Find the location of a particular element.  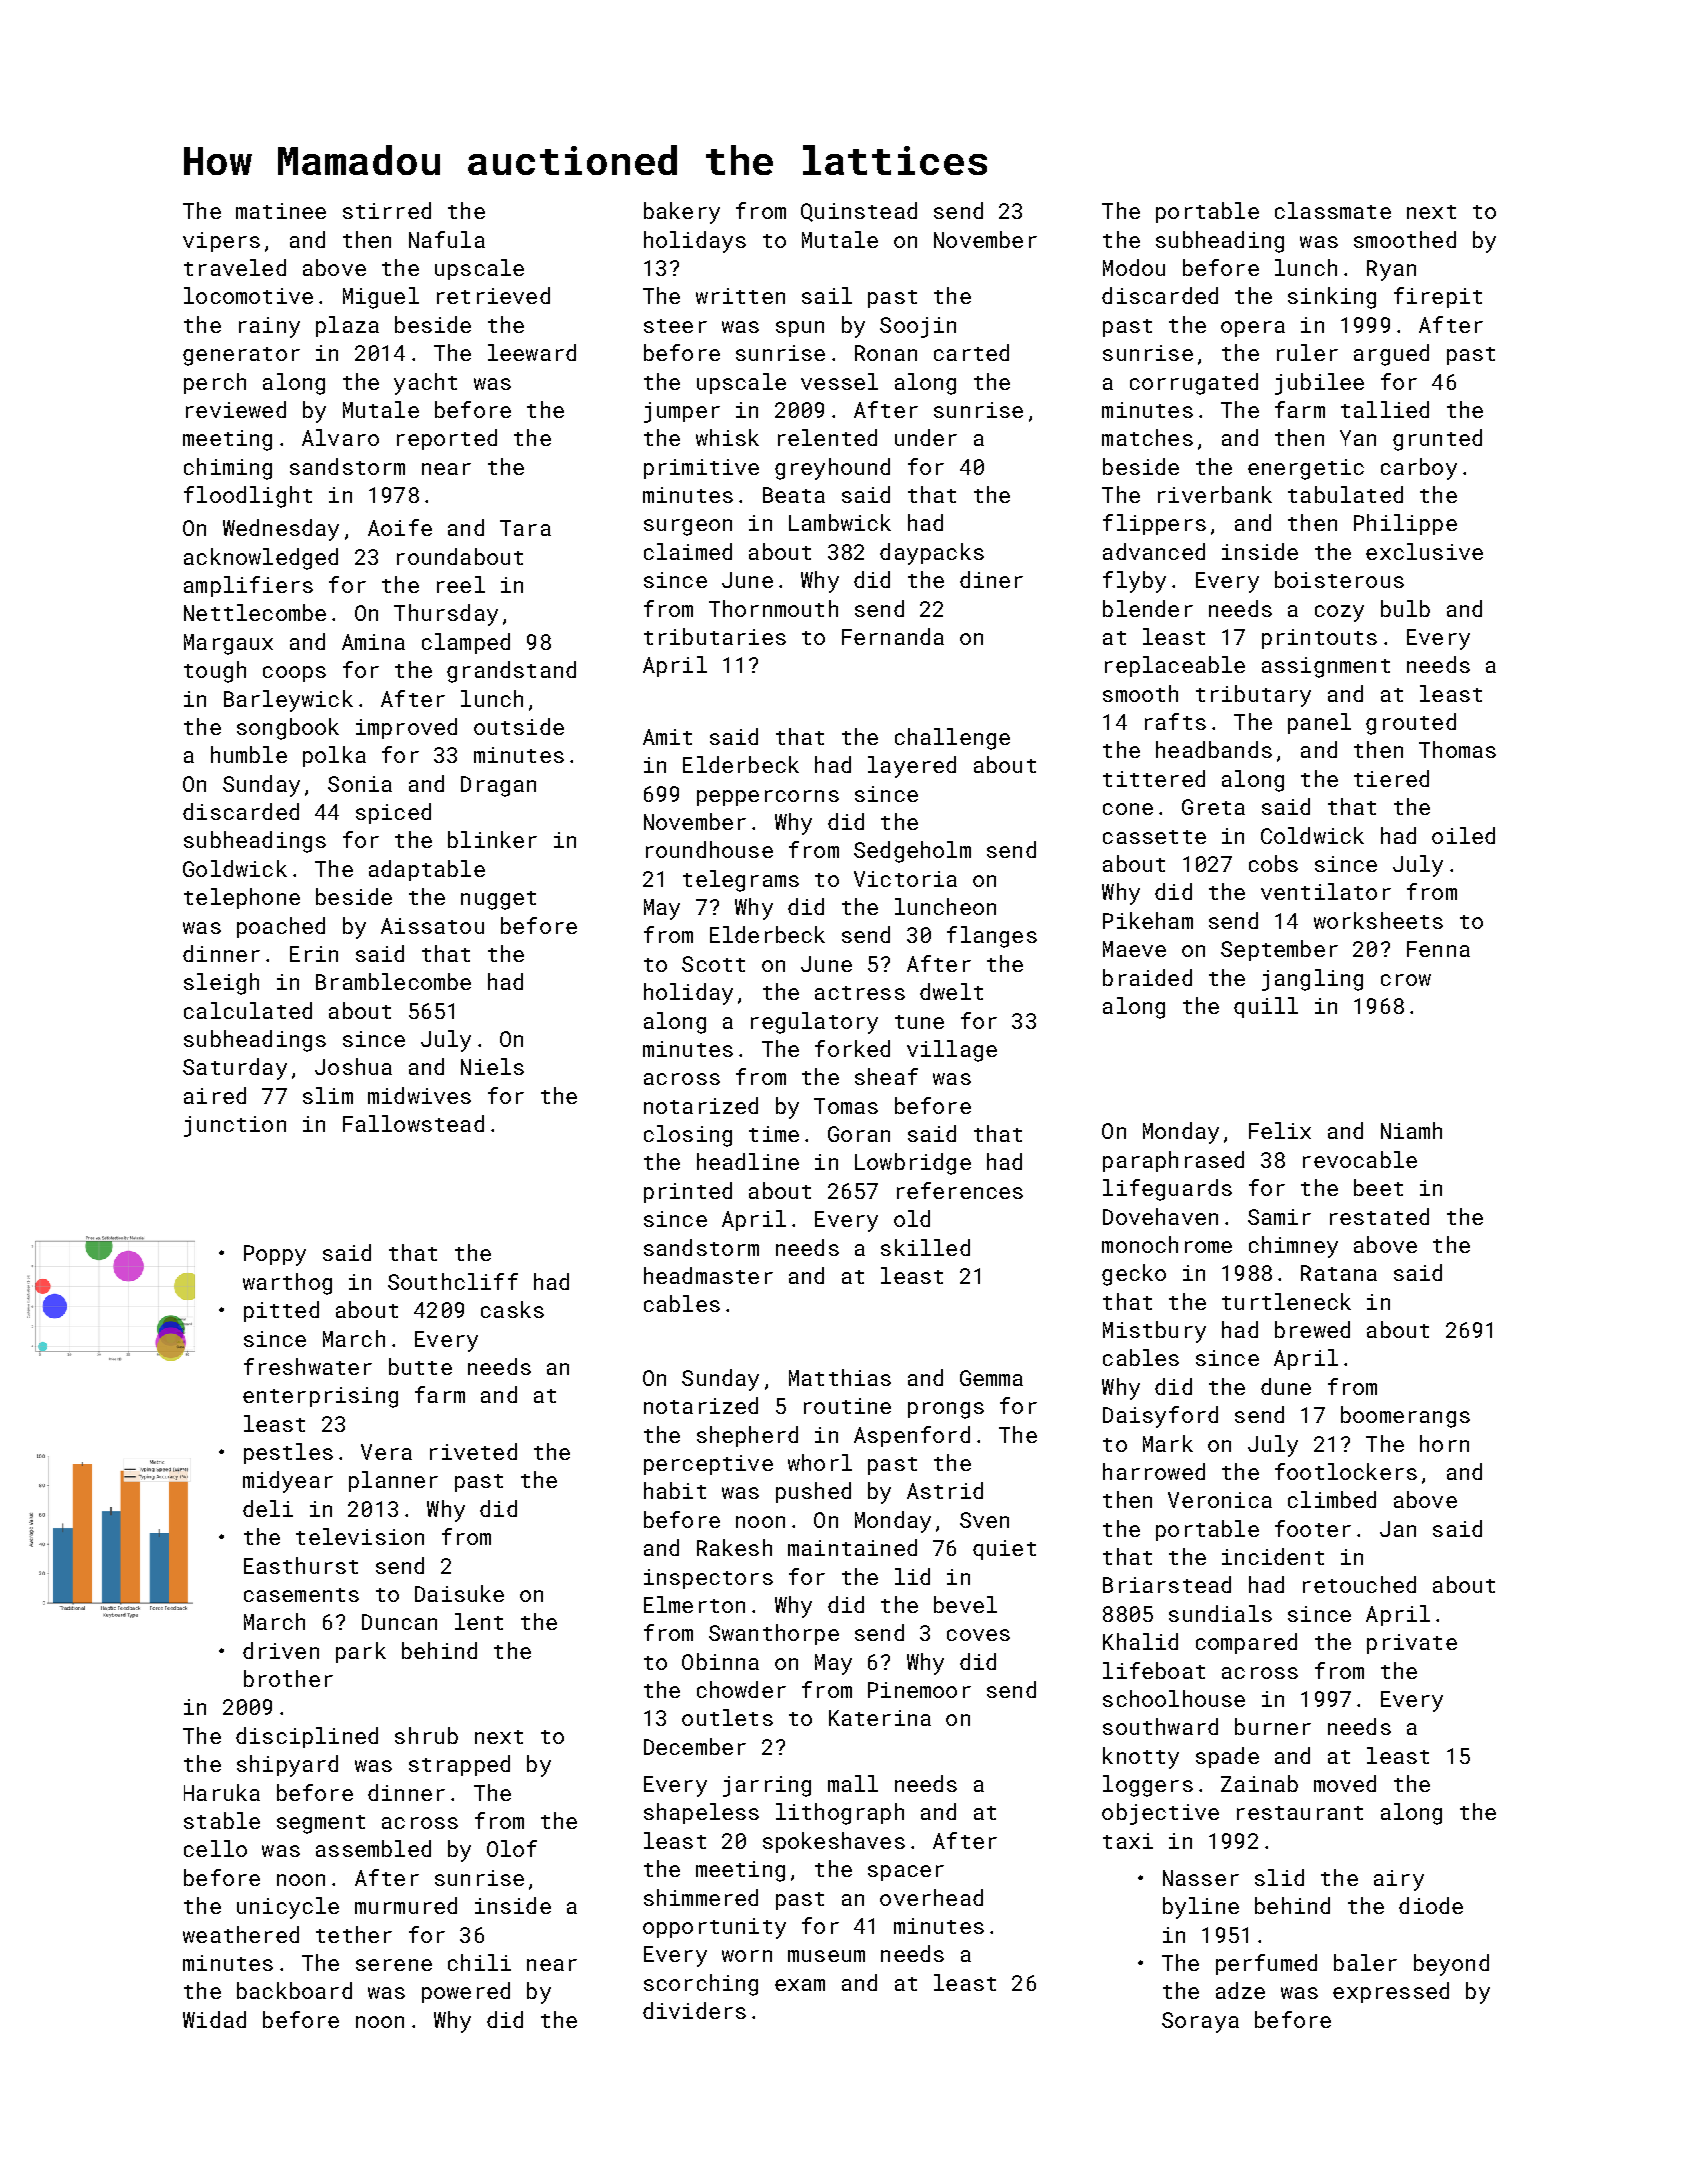

Fallowstead is located at coordinates (413, 1123).
